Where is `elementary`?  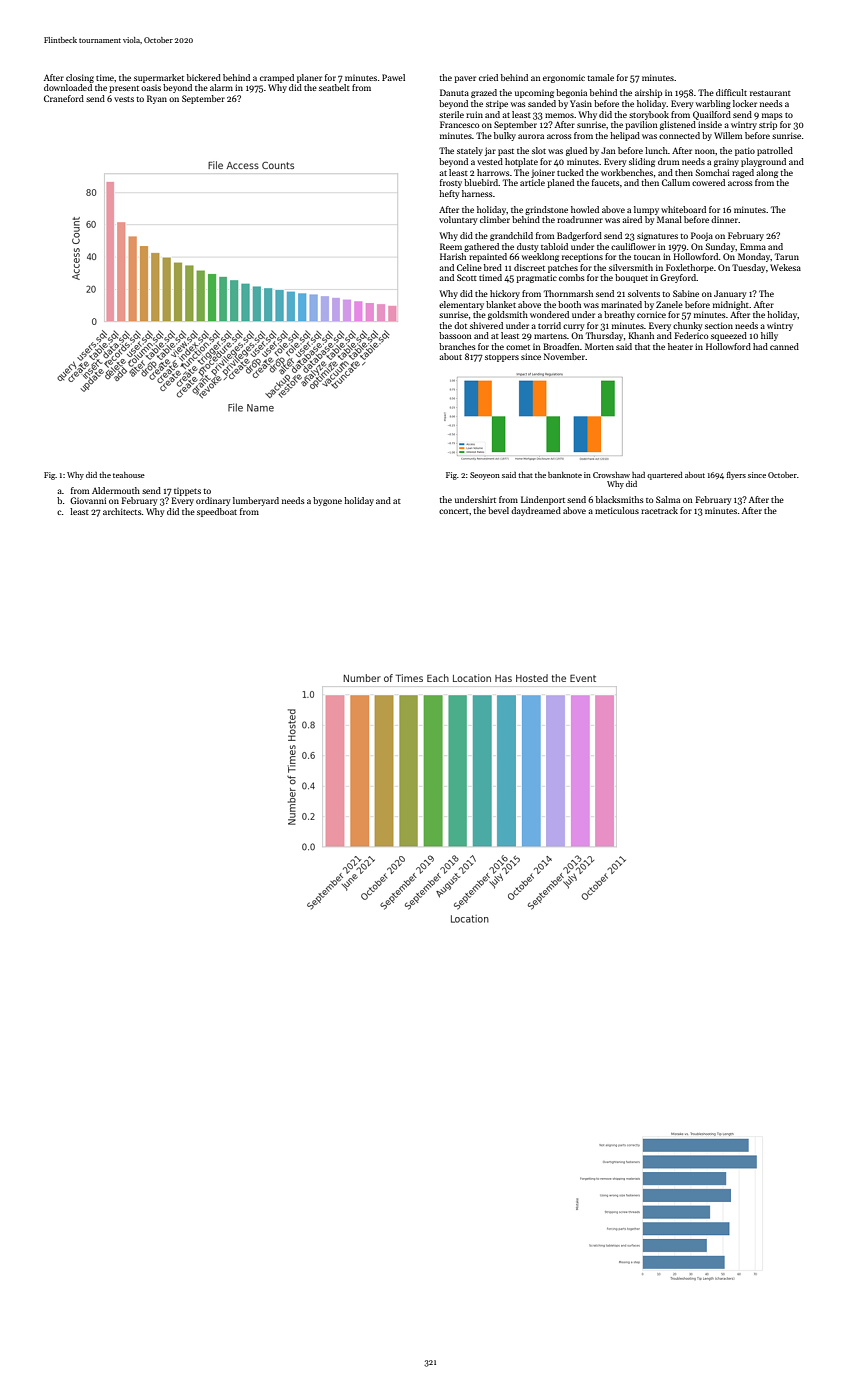
elementary is located at coordinates (461, 305).
